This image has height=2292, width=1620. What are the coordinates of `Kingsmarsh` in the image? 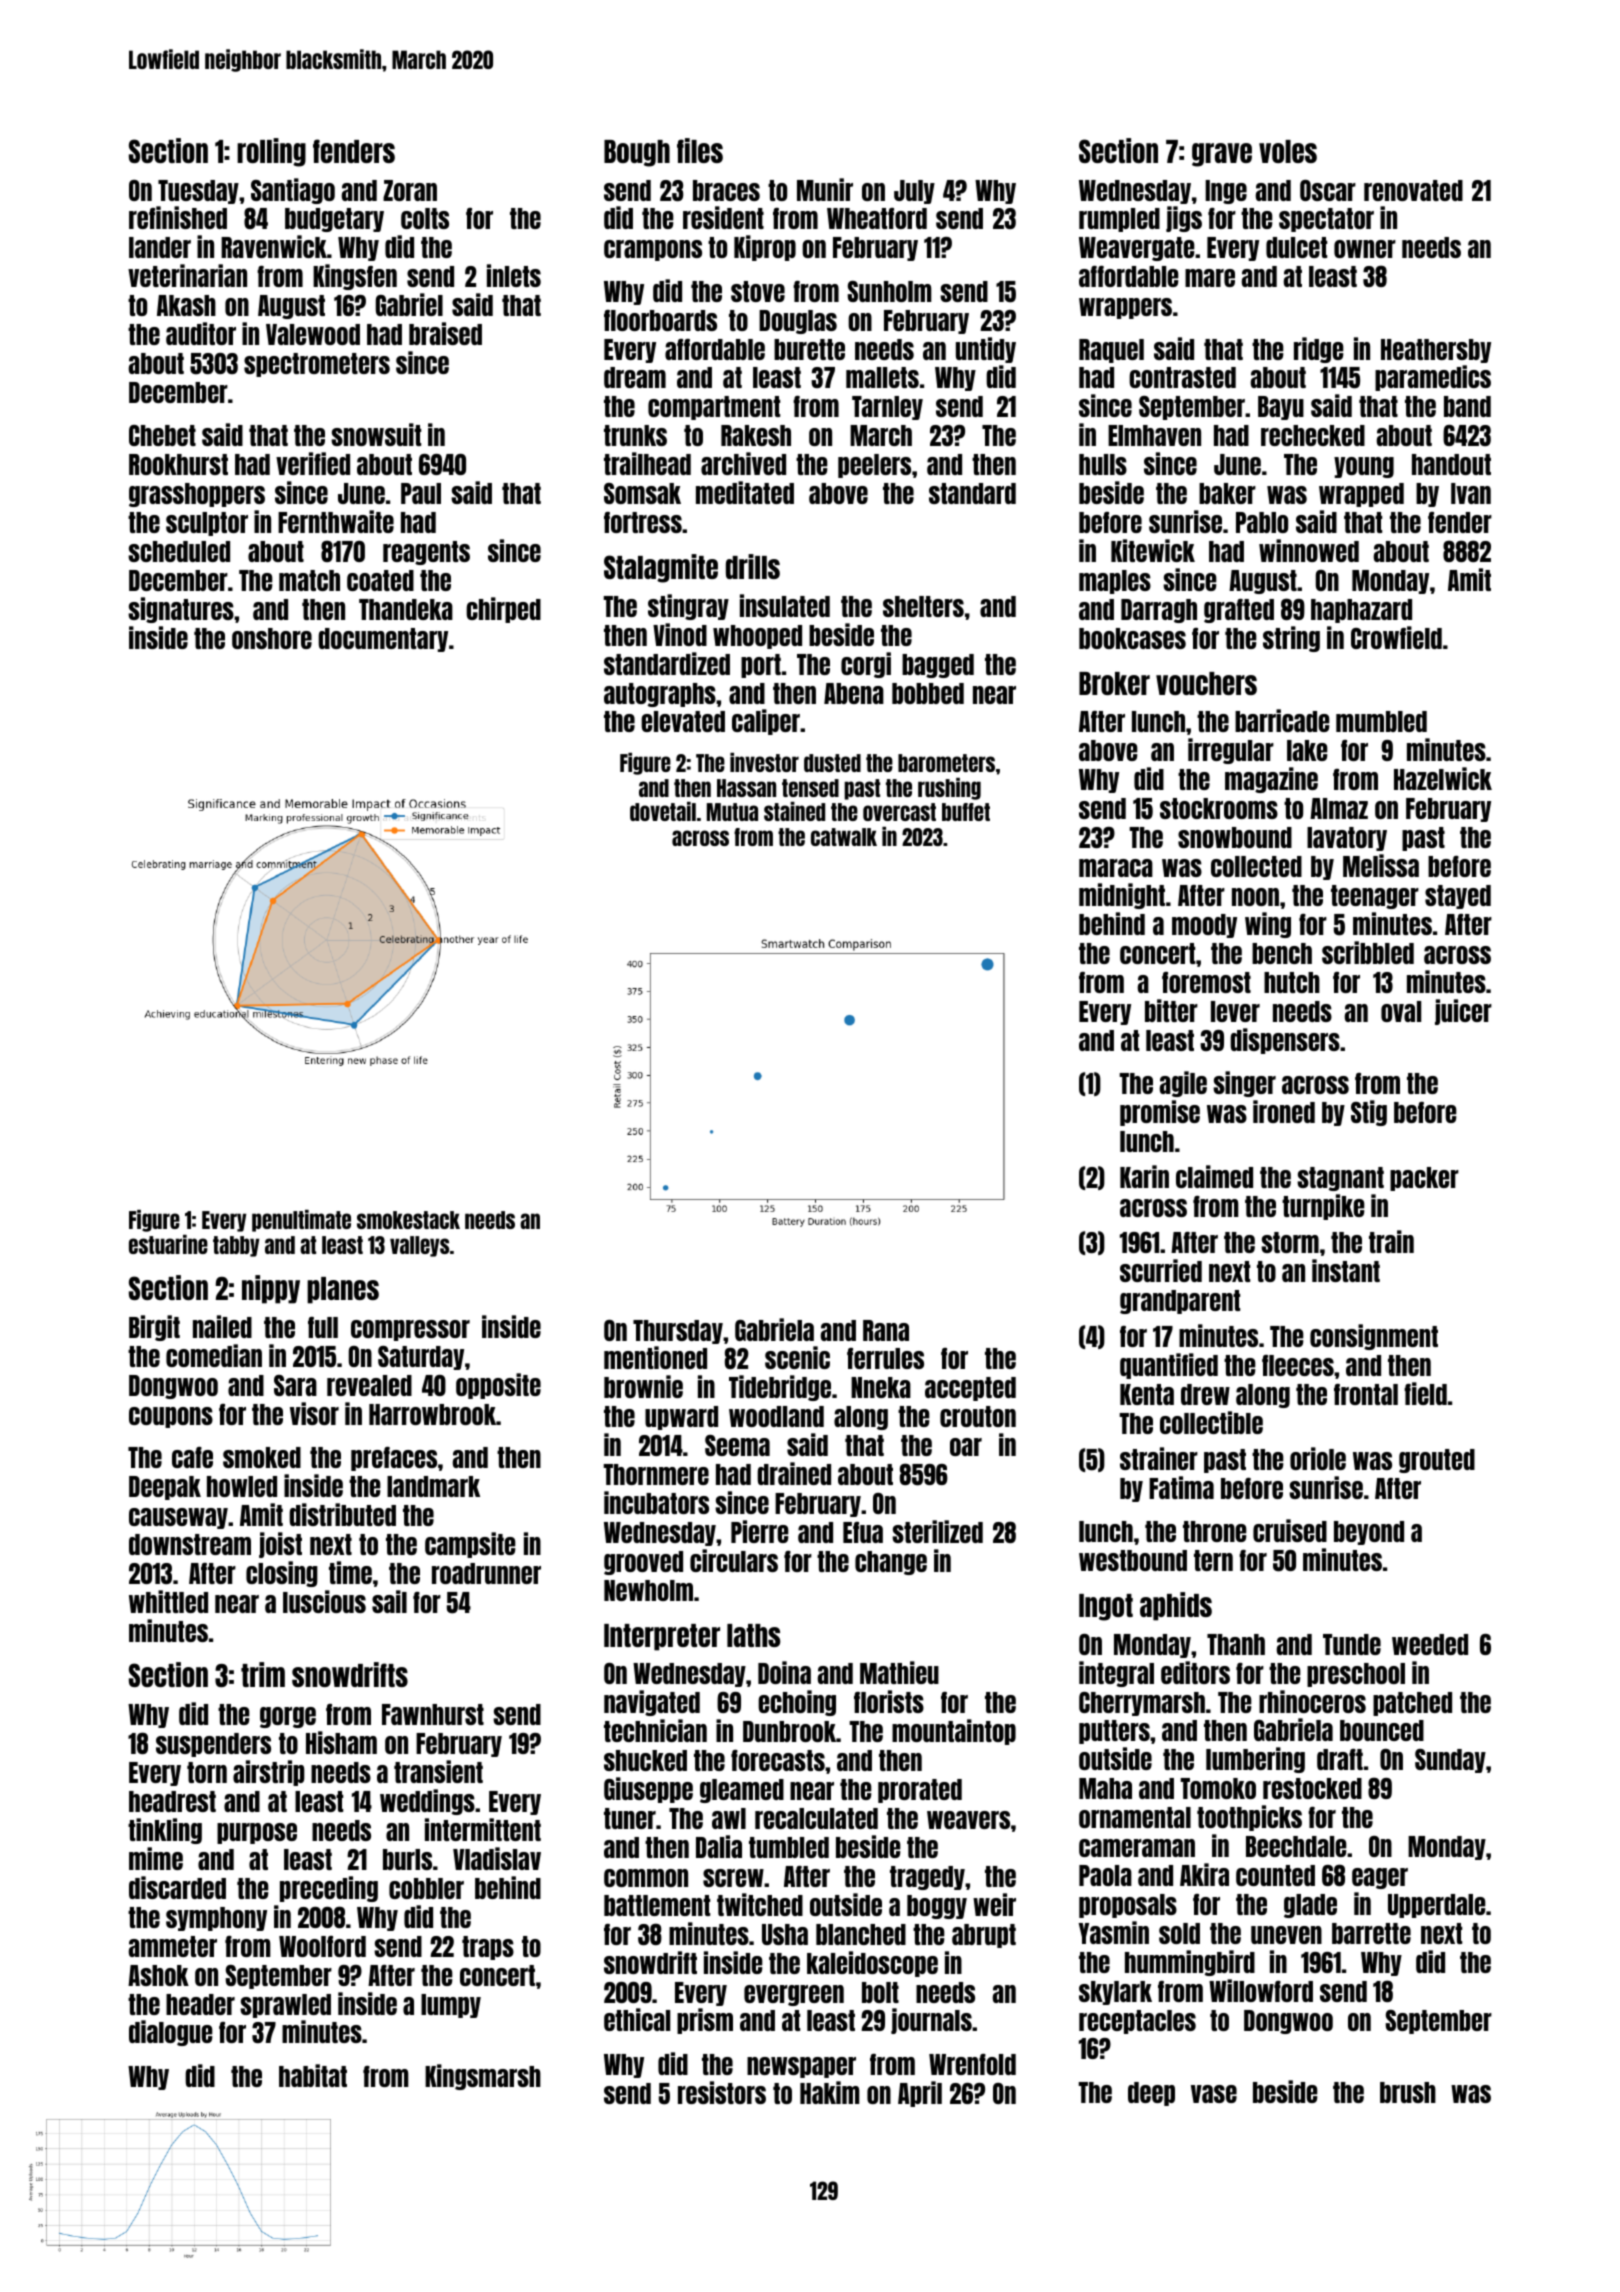 It's located at (483, 2077).
